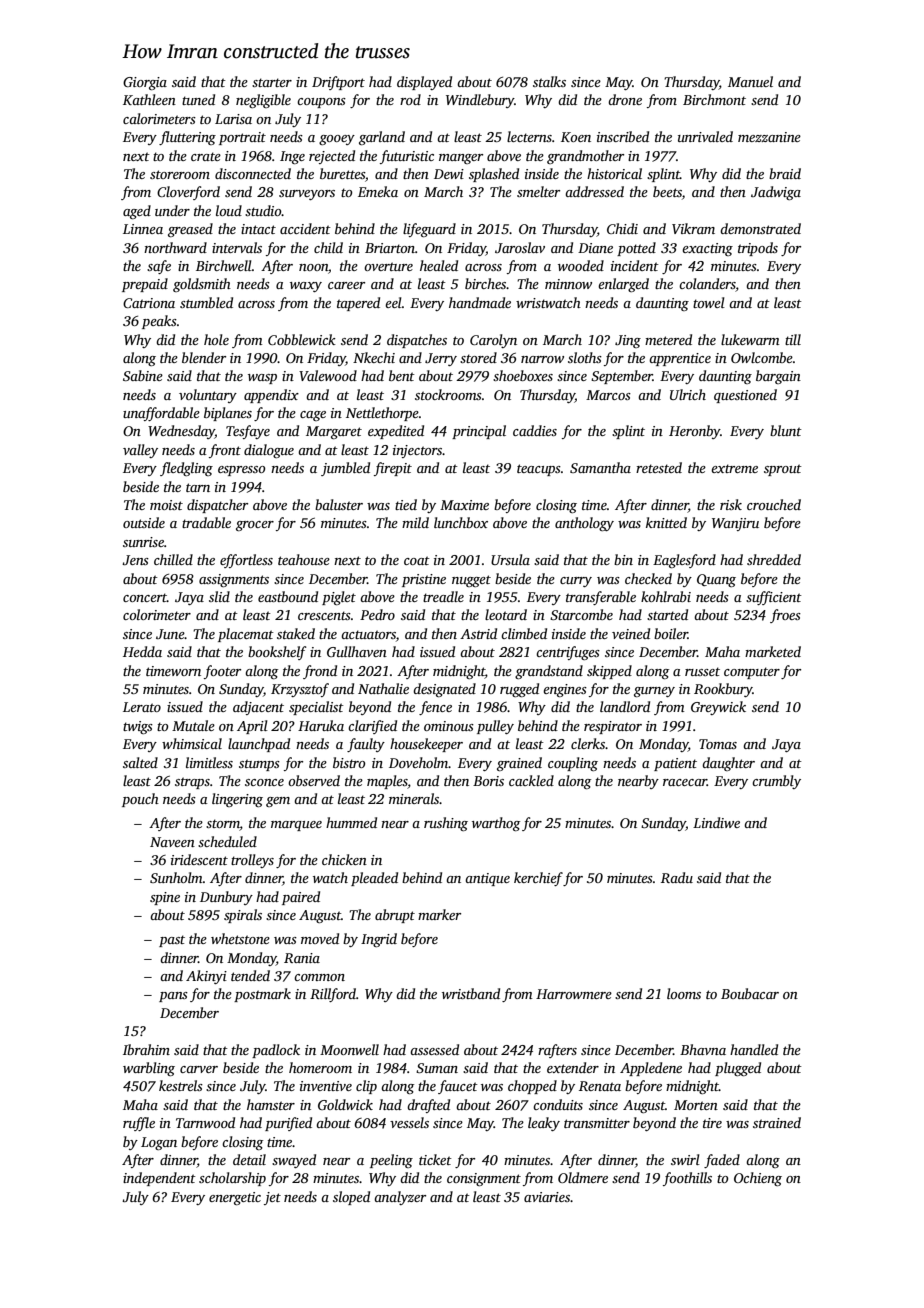 The height and width of the screenshot is (1308, 924). Describe the element at coordinates (235, 1198) in the screenshot. I see `energetic` at that location.
